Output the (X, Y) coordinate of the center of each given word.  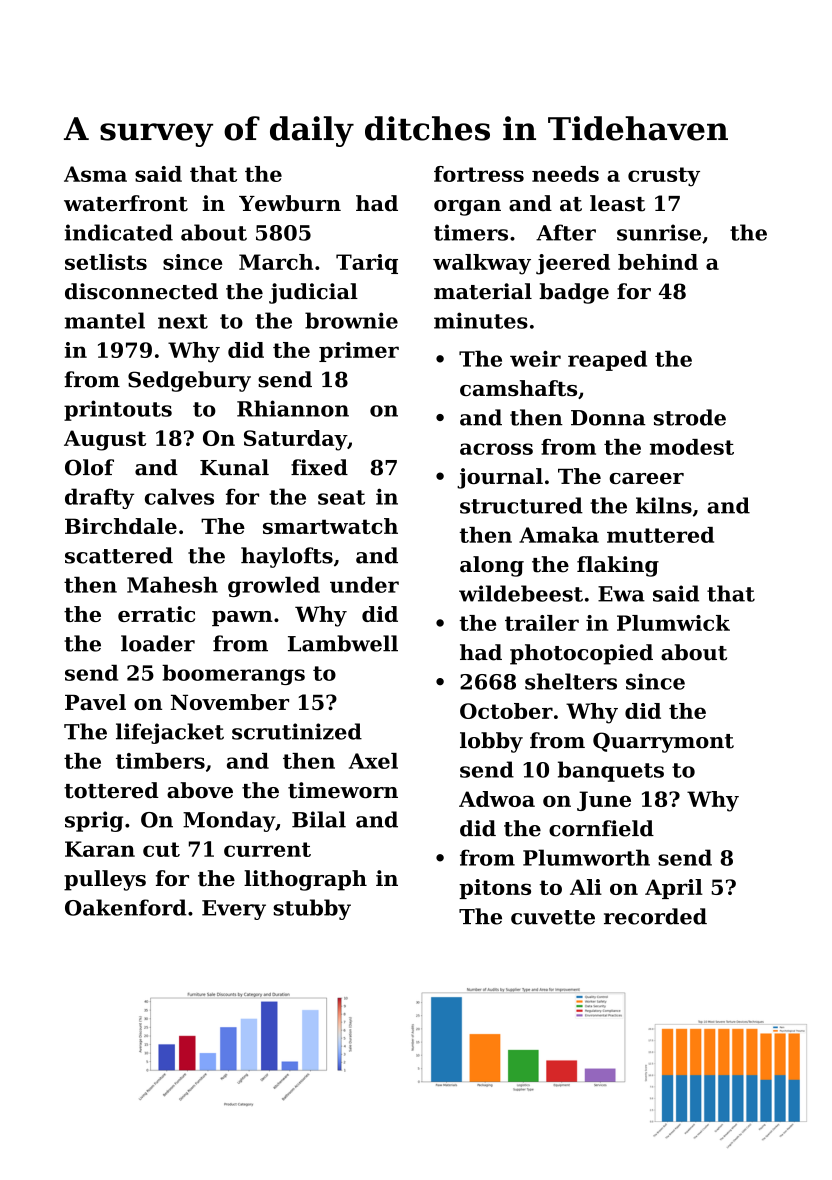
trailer (542, 623)
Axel (373, 761)
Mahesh (172, 584)
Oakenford (126, 907)
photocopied (581, 654)
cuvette (553, 917)
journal (500, 478)
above (200, 790)
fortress (479, 174)
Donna (608, 418)
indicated (119, 232)
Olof (89, 467)
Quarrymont (663, 742)
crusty (664, 177)
